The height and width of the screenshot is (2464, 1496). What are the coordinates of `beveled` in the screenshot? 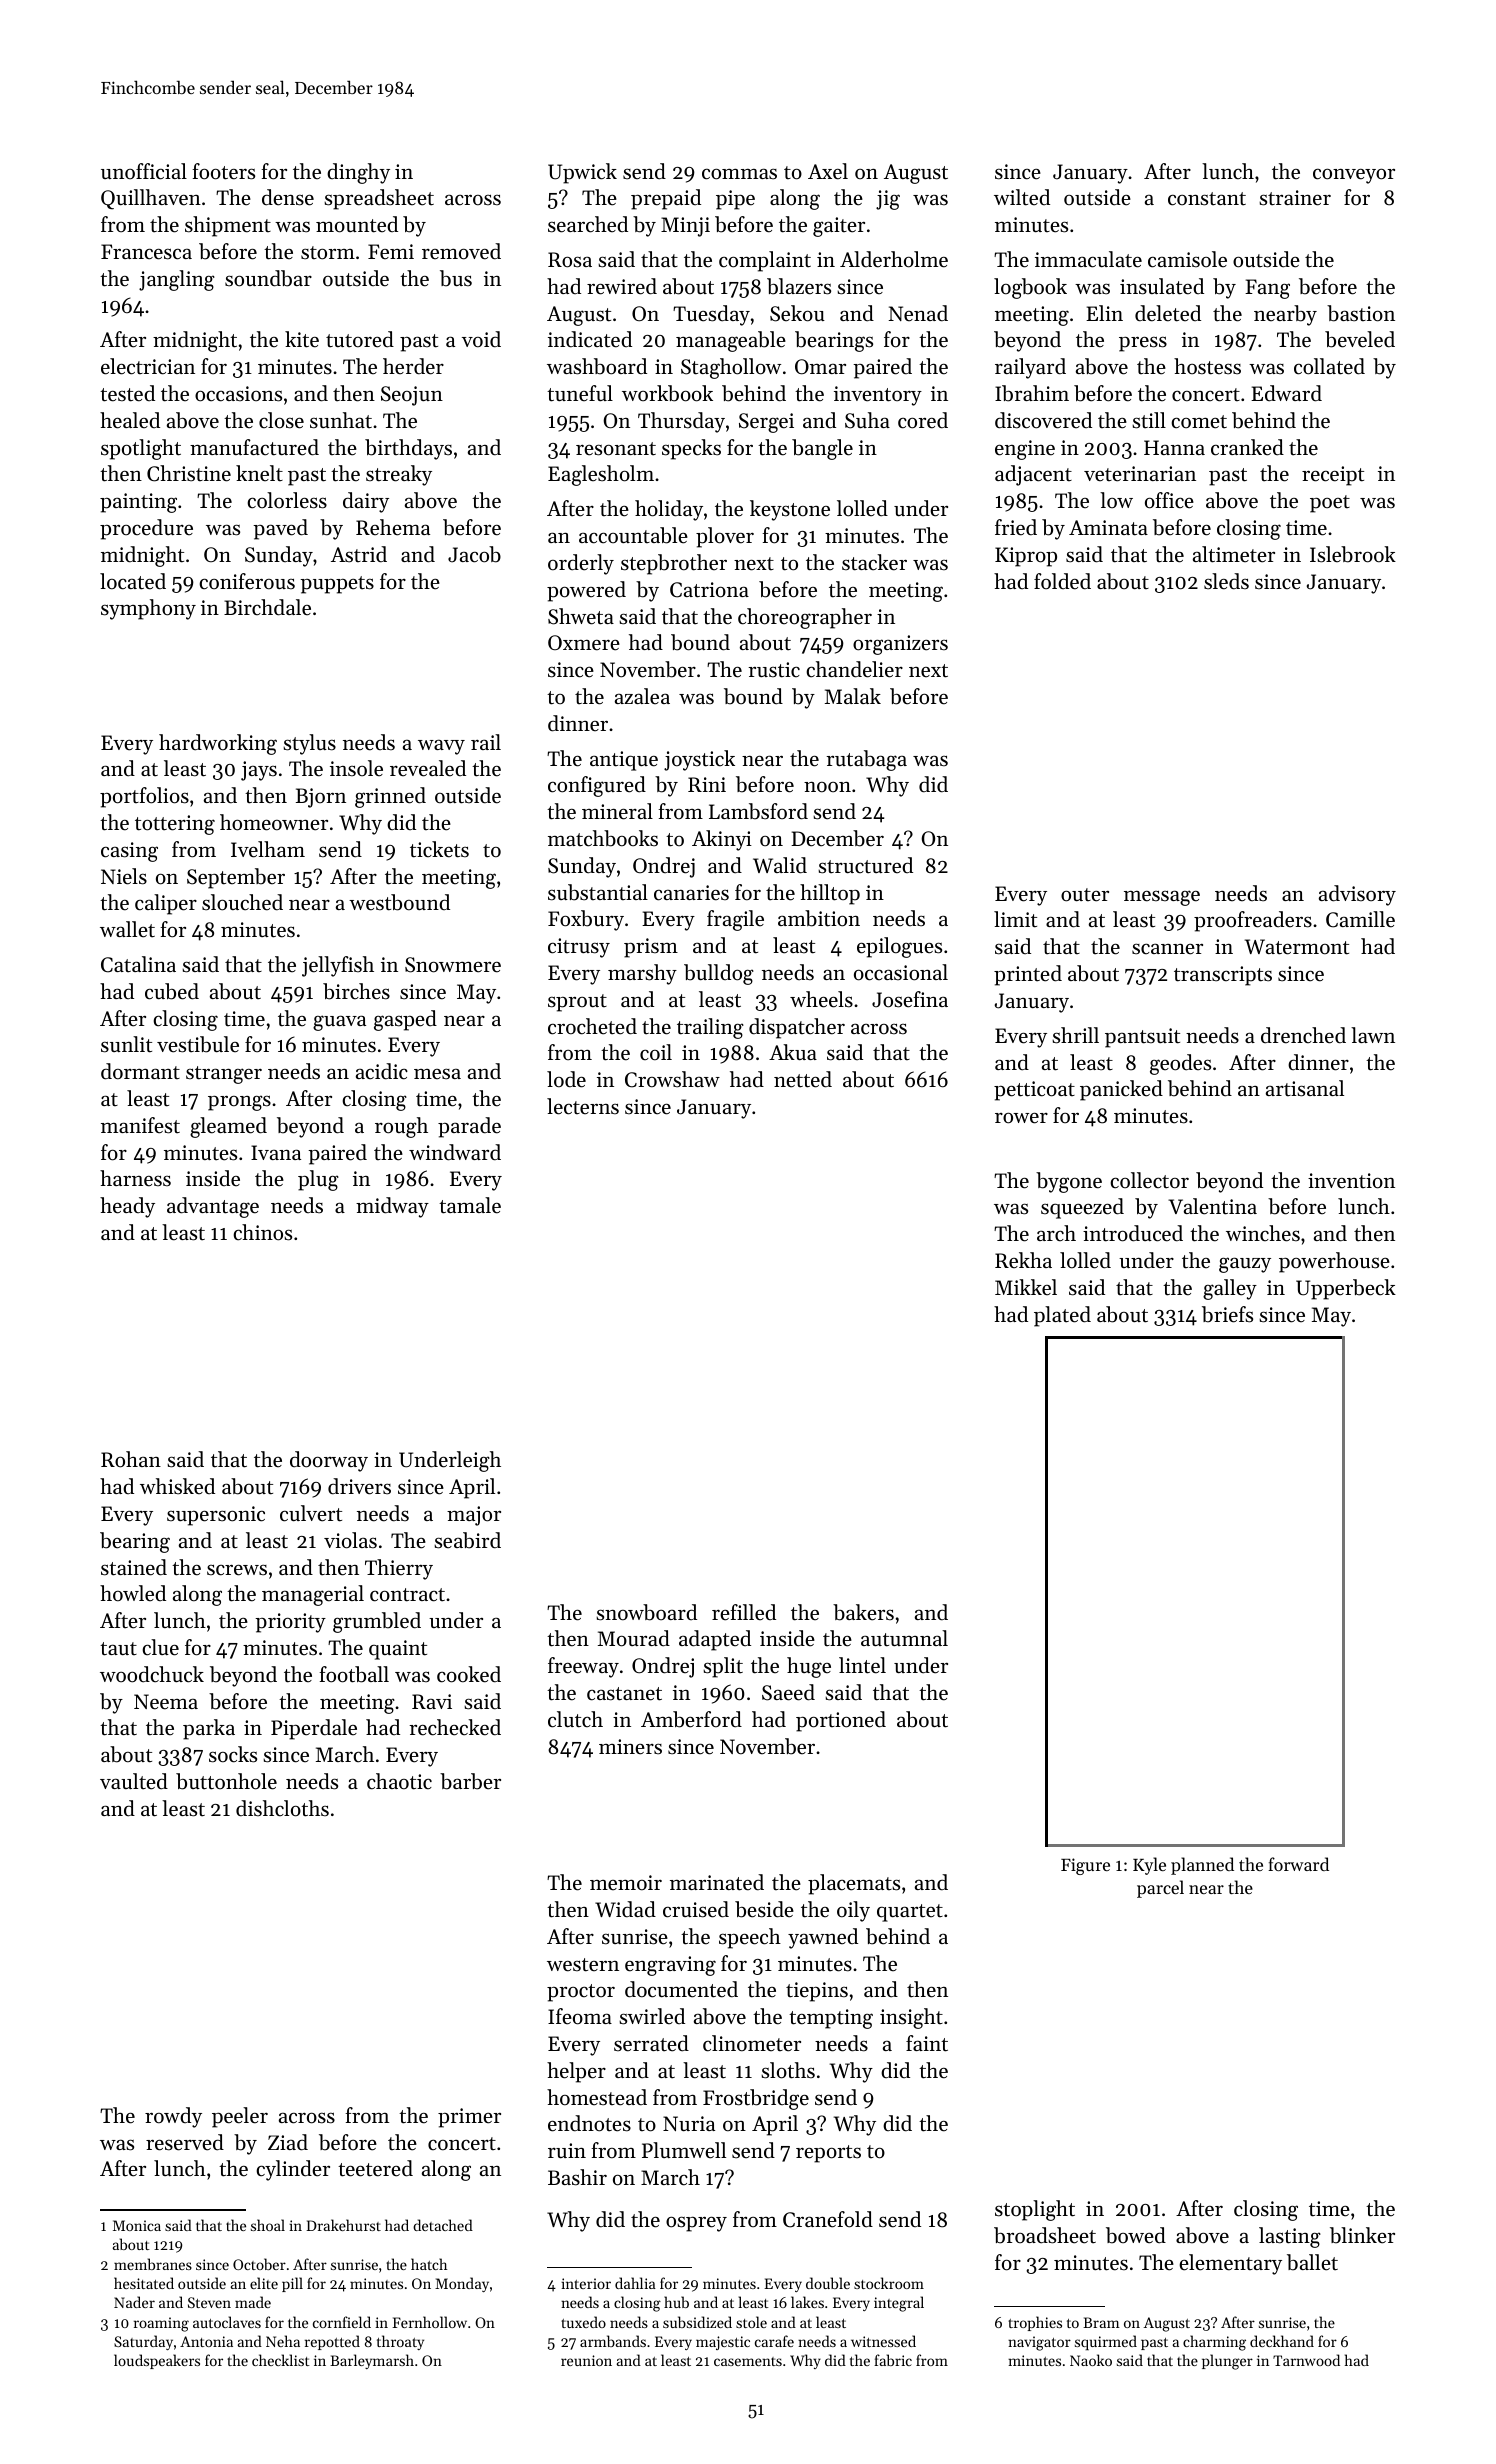 It's located at (1360, 339).
